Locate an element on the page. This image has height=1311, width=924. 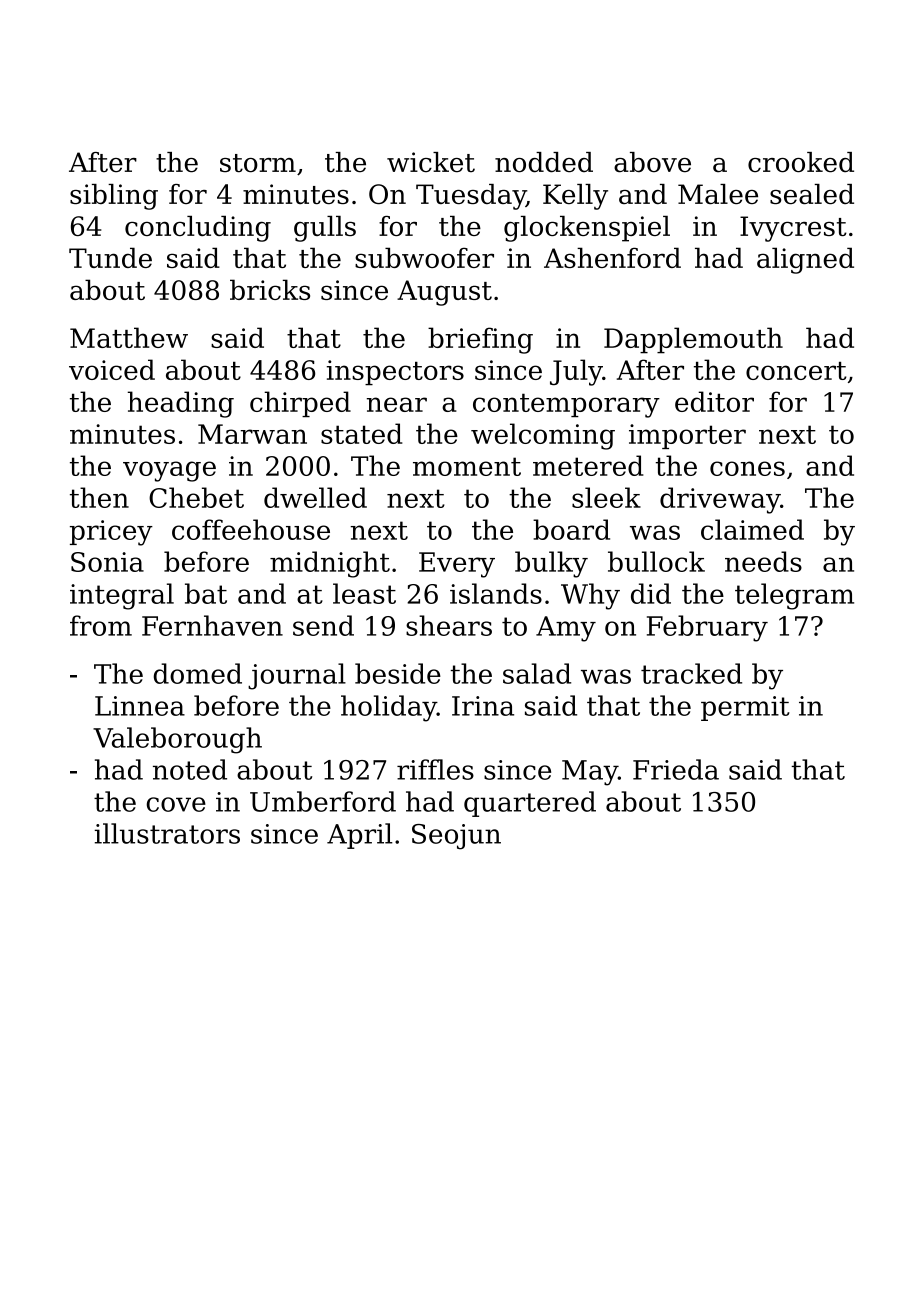
Seojun is located at coordinates (456, 837).
